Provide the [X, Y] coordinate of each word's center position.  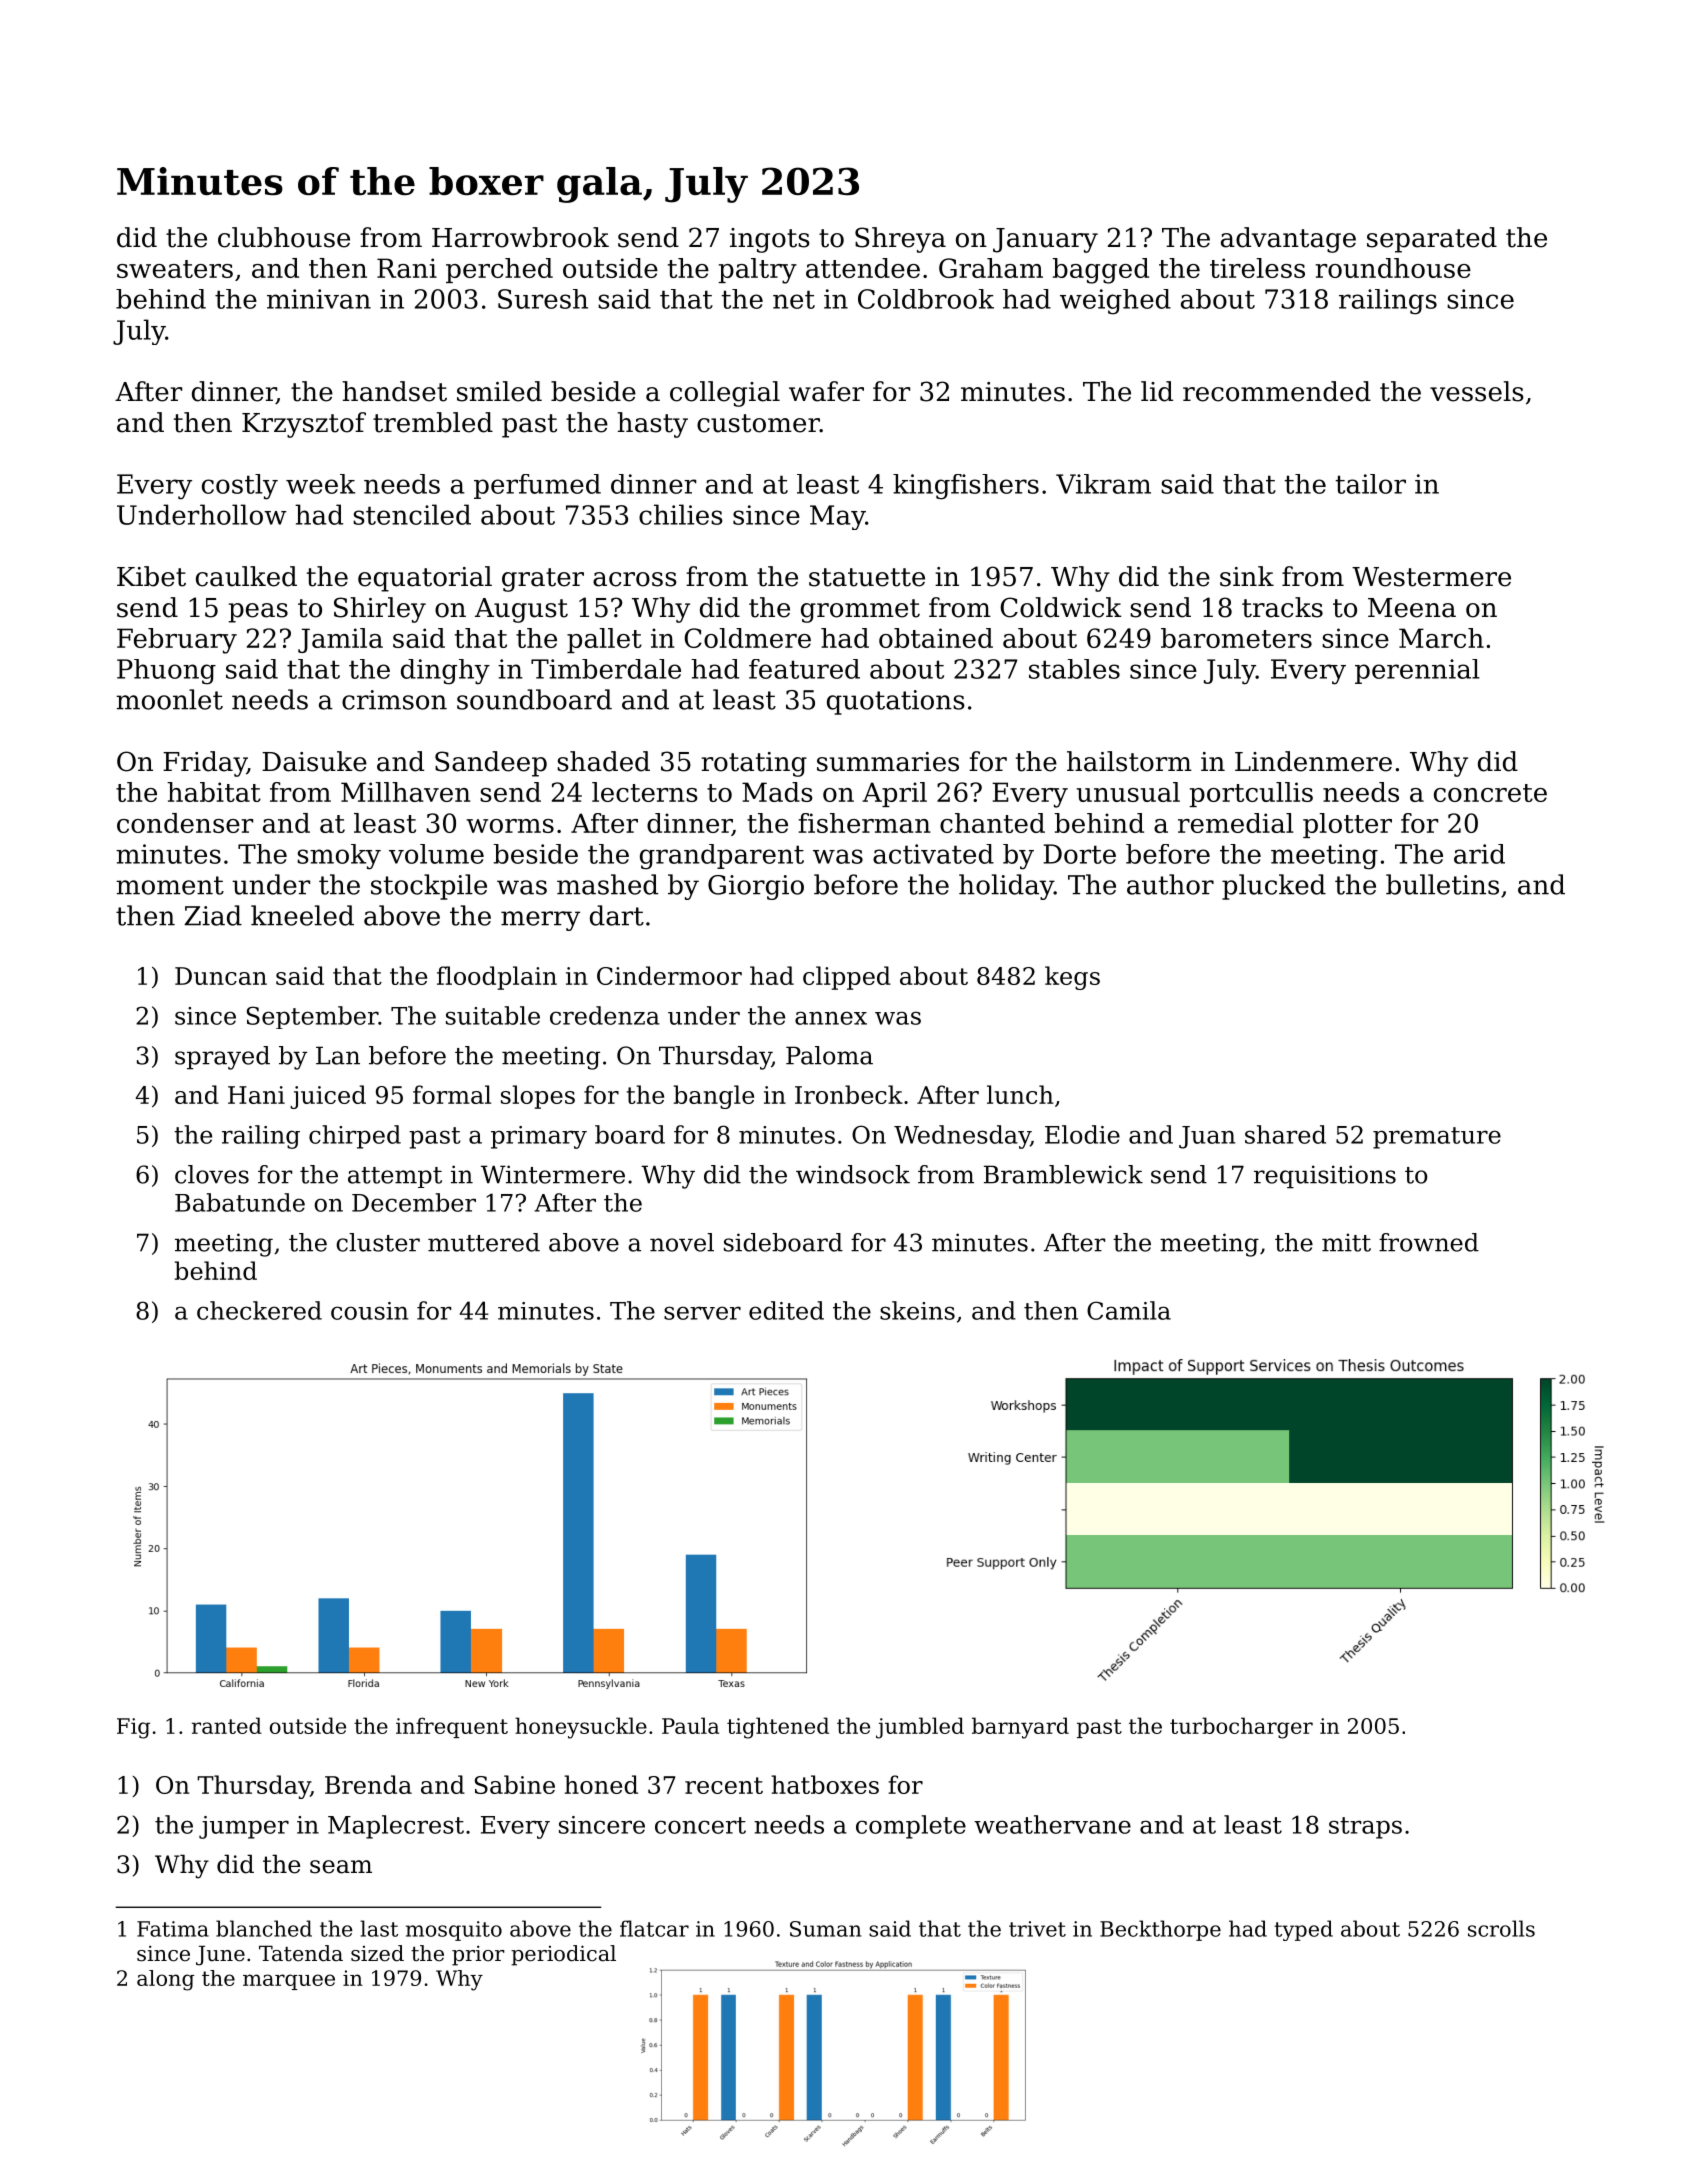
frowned [1429, 1242]
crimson [394, 700]
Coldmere [747, 638]
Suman [825, 1929]
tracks [1282, 607]
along [166, 1980]
